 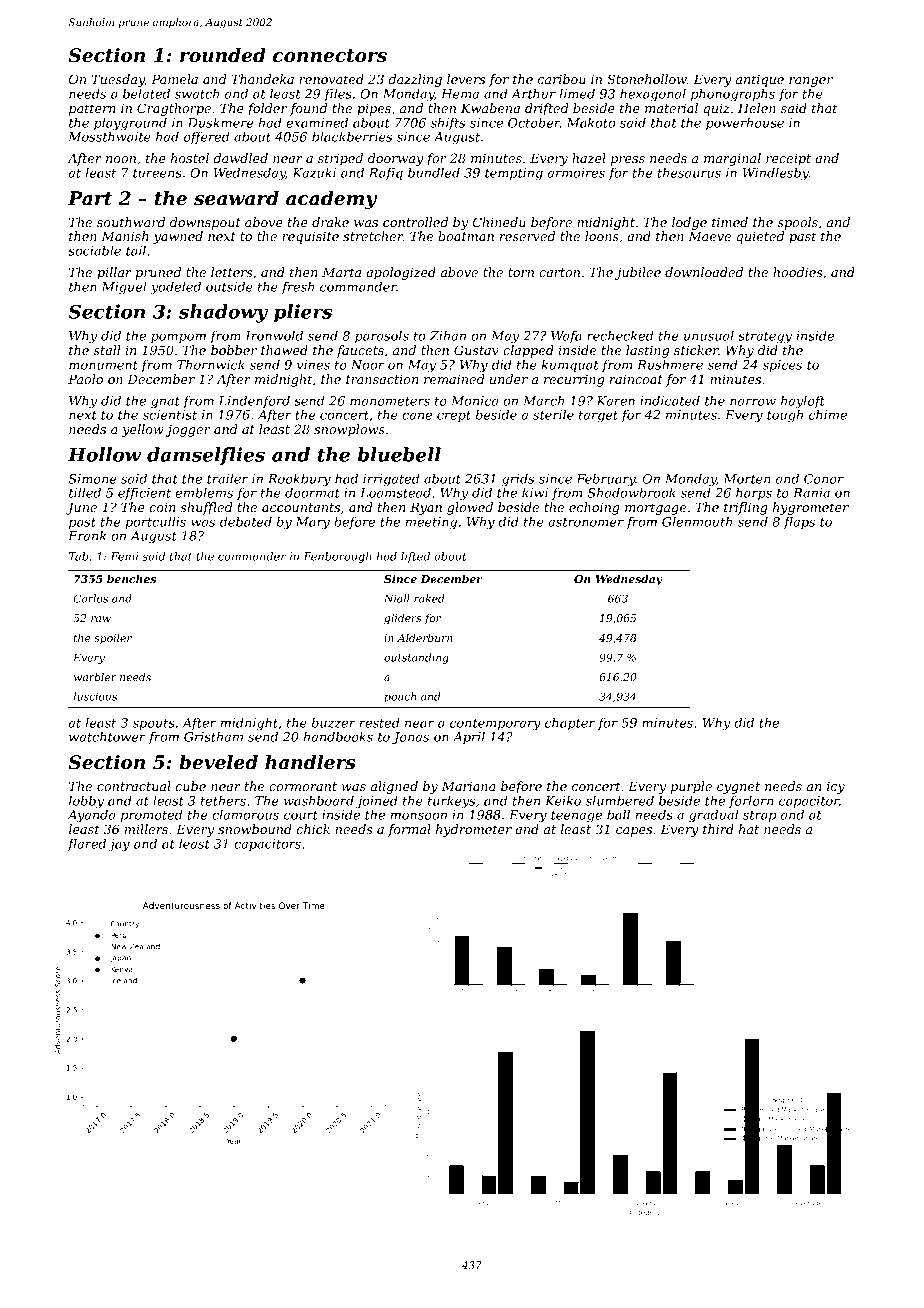 What do you see at coordinates (92, 110) in the screenshot?
I see `pattern` at bounding box center [92, 110].
